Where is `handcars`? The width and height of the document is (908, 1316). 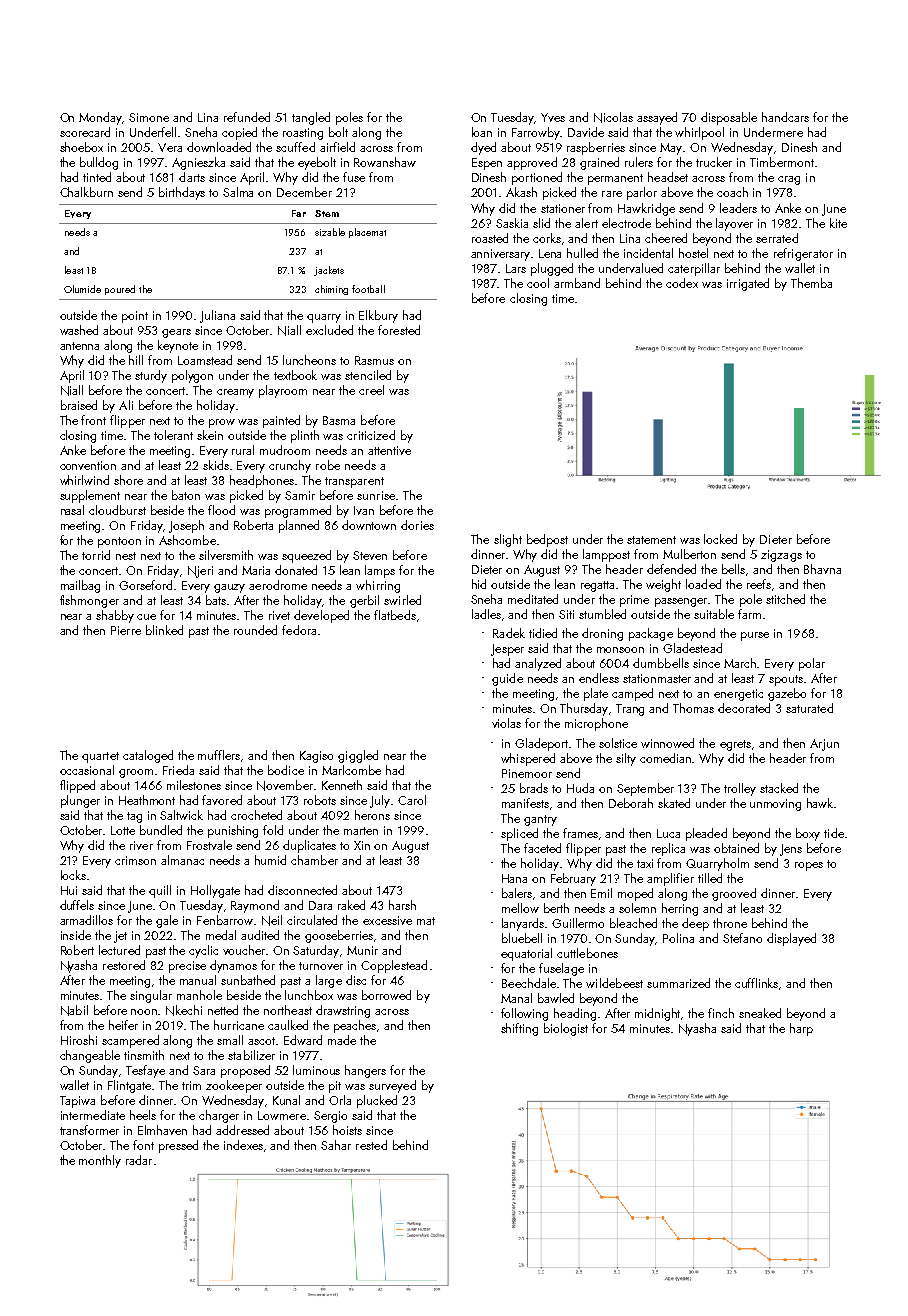 handcars is located at coordinates (785, 117).
